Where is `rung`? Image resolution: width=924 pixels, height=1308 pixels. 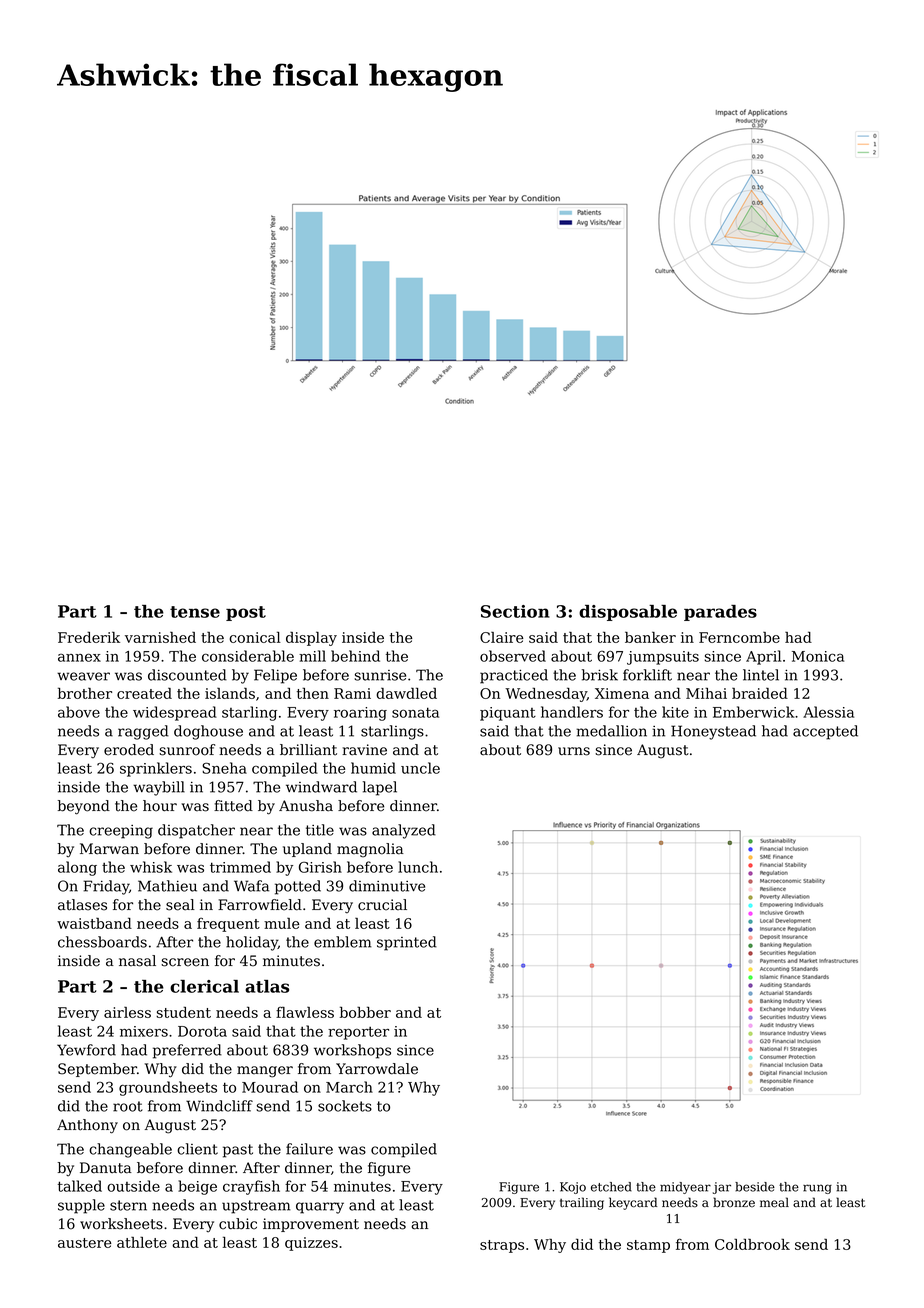
rung is located at coordinates (817, 1189).
